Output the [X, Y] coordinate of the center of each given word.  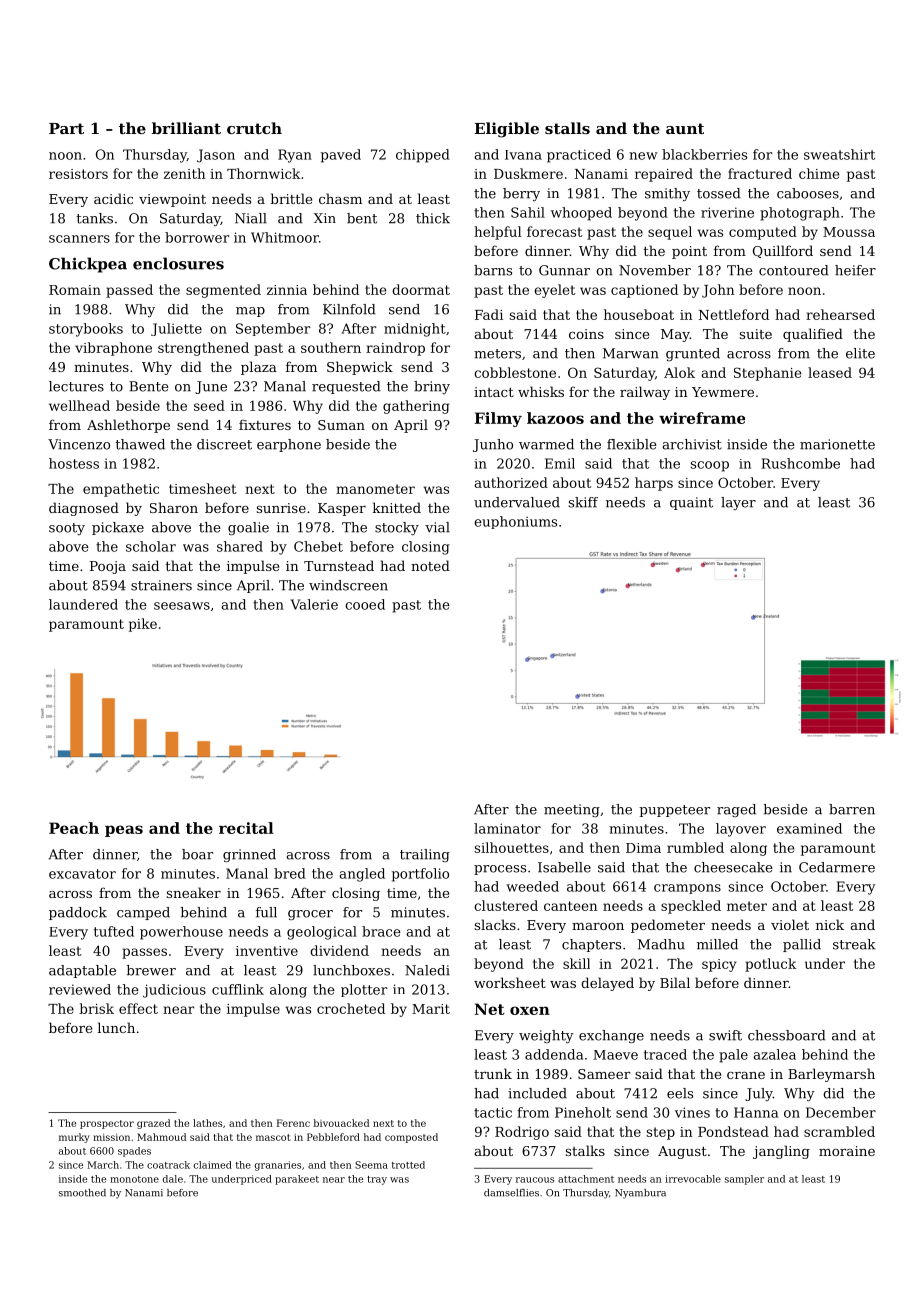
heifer [855, 270]
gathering [416, 407]
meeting [572, 810]
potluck [770, 965]
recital [246, 828]
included [537, 1093]
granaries [278, 1166]
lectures [76, 386]
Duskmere [528, 173]
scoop [710, 466]
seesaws [182, 606]
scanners [79, 239]
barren [852, 809]
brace [381, 931]
